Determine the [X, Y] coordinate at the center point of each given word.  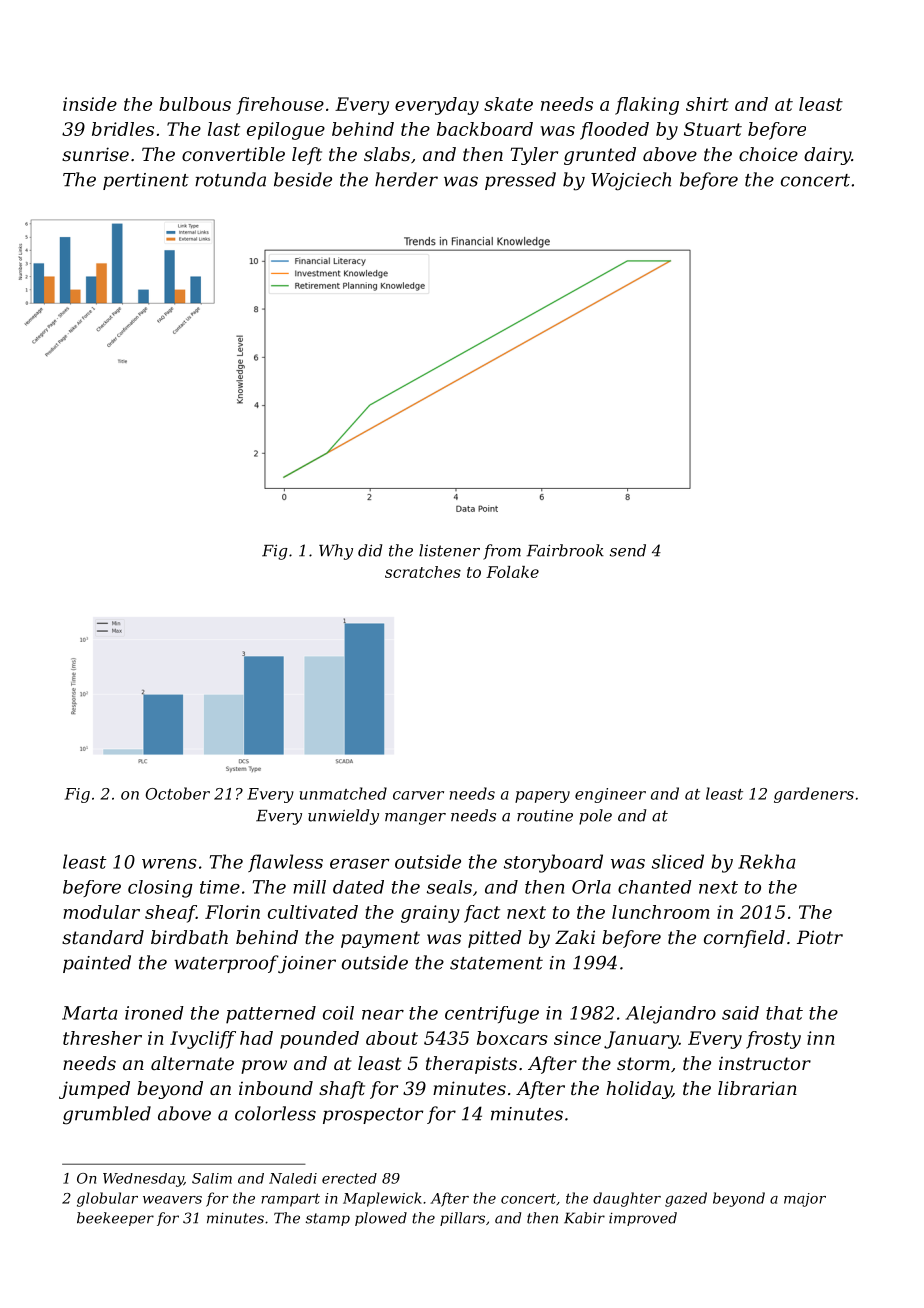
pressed [520, 181]
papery [542, 797]
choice [768, 154]
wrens [169, 864]
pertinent [146, 181]
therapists [471, 1065]
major [805, 1200]
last [224, 129]
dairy [827, 156]
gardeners [814, 795]
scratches [423, 572]
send [628, 550]
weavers [172, 1200]
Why [336, 552]
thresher [102, 1038]
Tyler [534, 156]
